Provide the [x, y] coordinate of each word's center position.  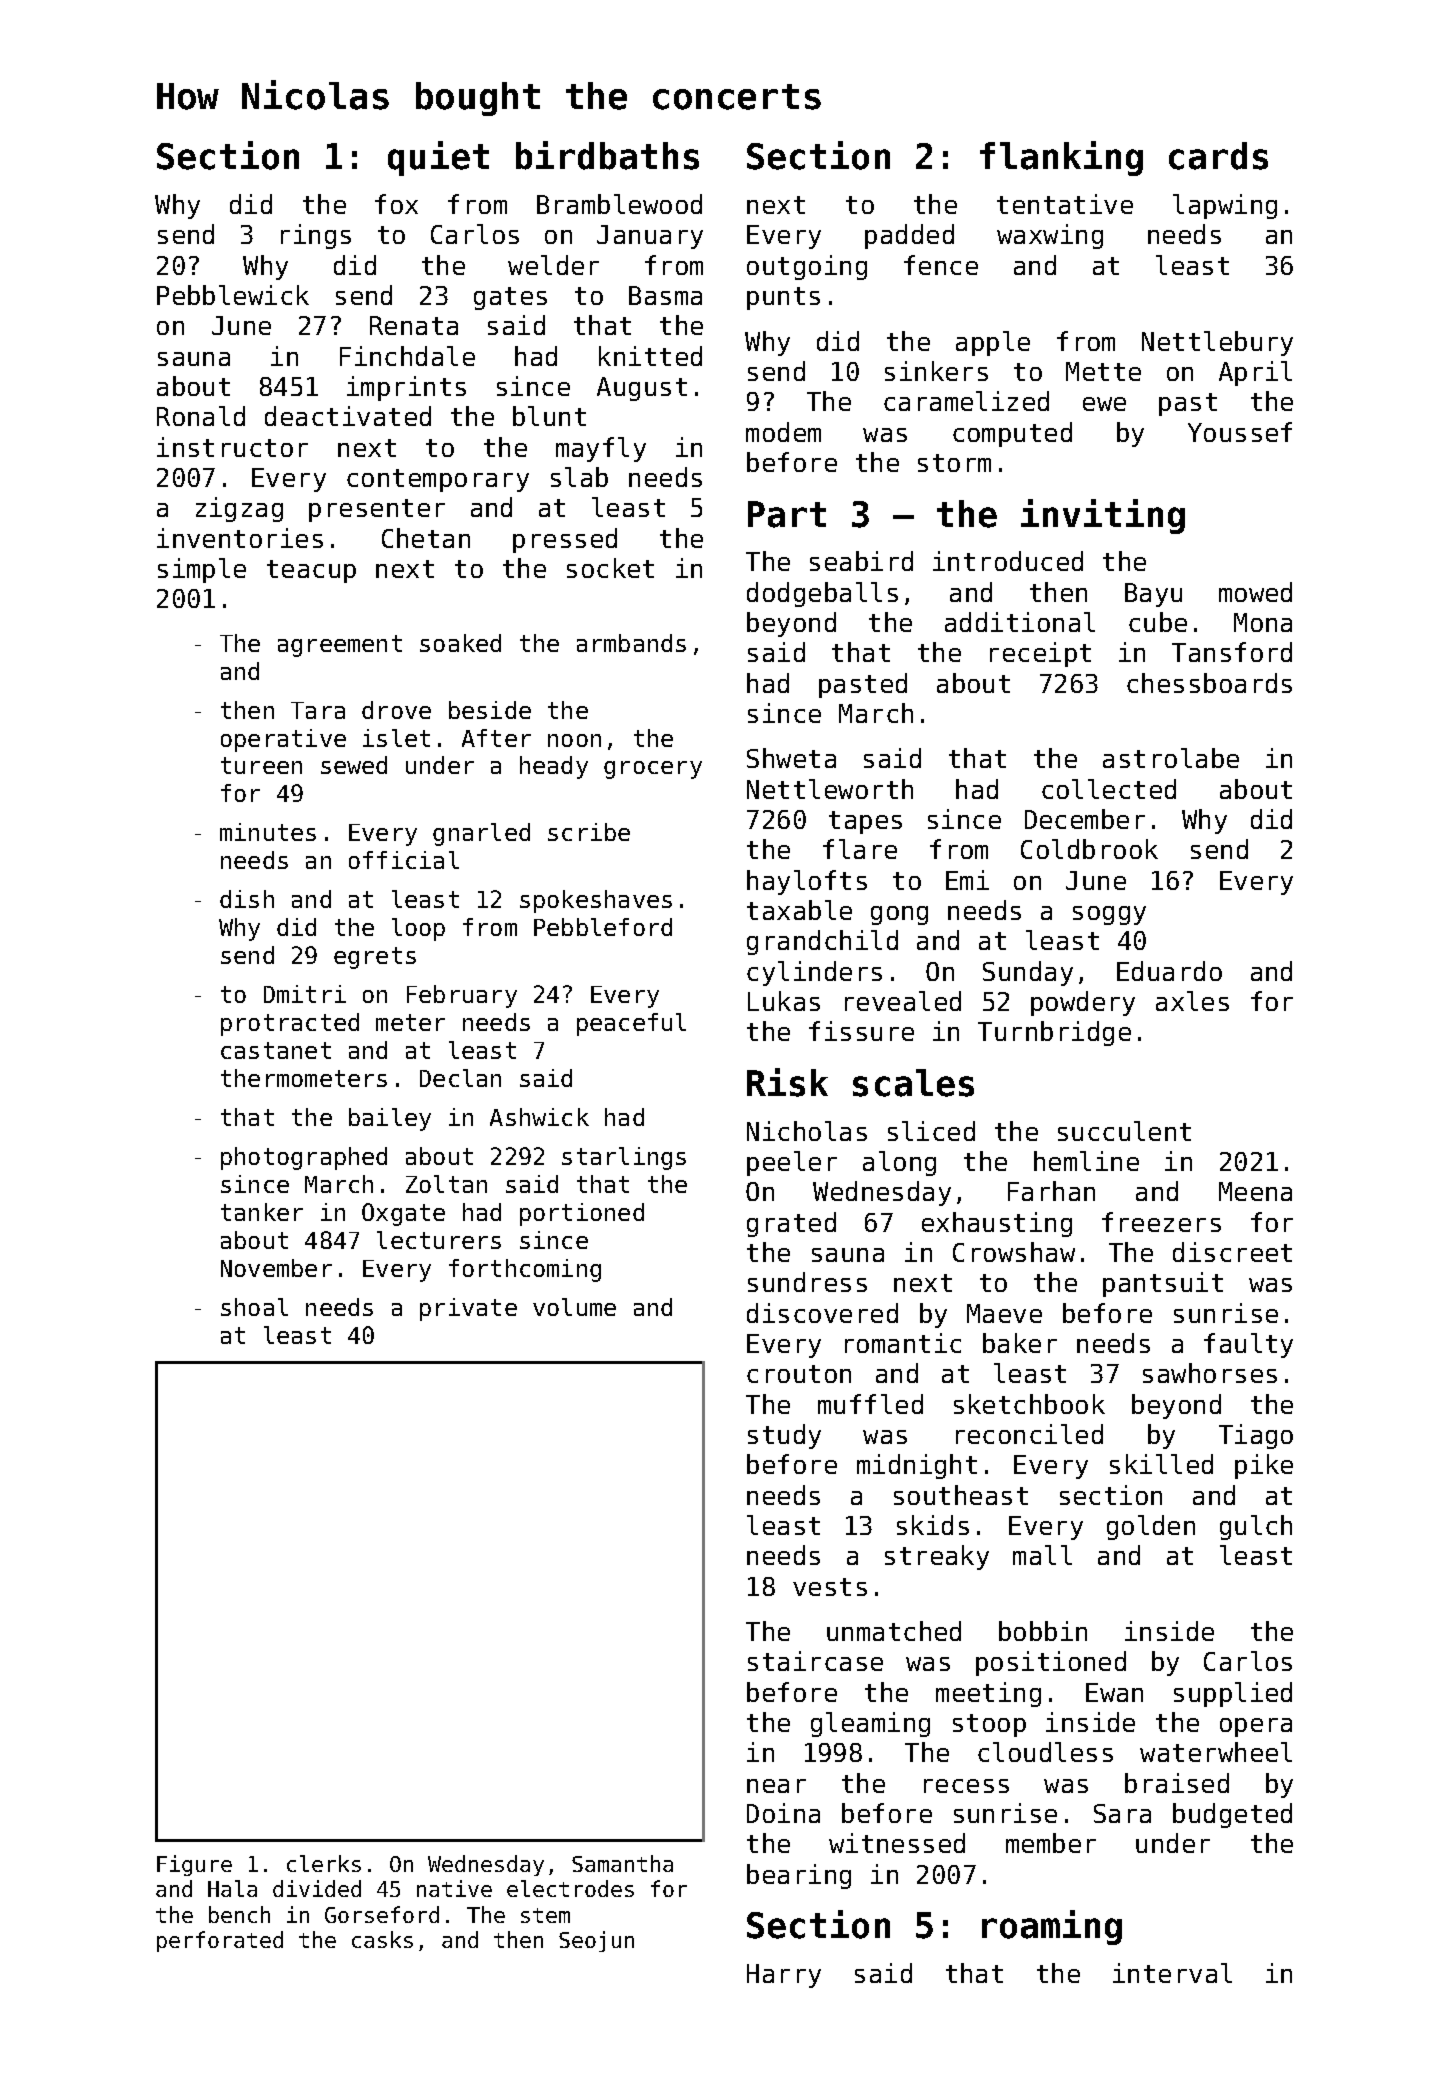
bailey [390, 1119]
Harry [784, 1976]
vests [830, 1587]
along [899, 1163]
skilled [1161, 1464]
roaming [1052, 1927]
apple [993, 343]
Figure [194, 1865]
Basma [665, 295]
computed [1012, 434]
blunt [549, 416]
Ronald [201, 416]
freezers [1161, 1222]
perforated [220, 1941]
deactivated [348, 416]
